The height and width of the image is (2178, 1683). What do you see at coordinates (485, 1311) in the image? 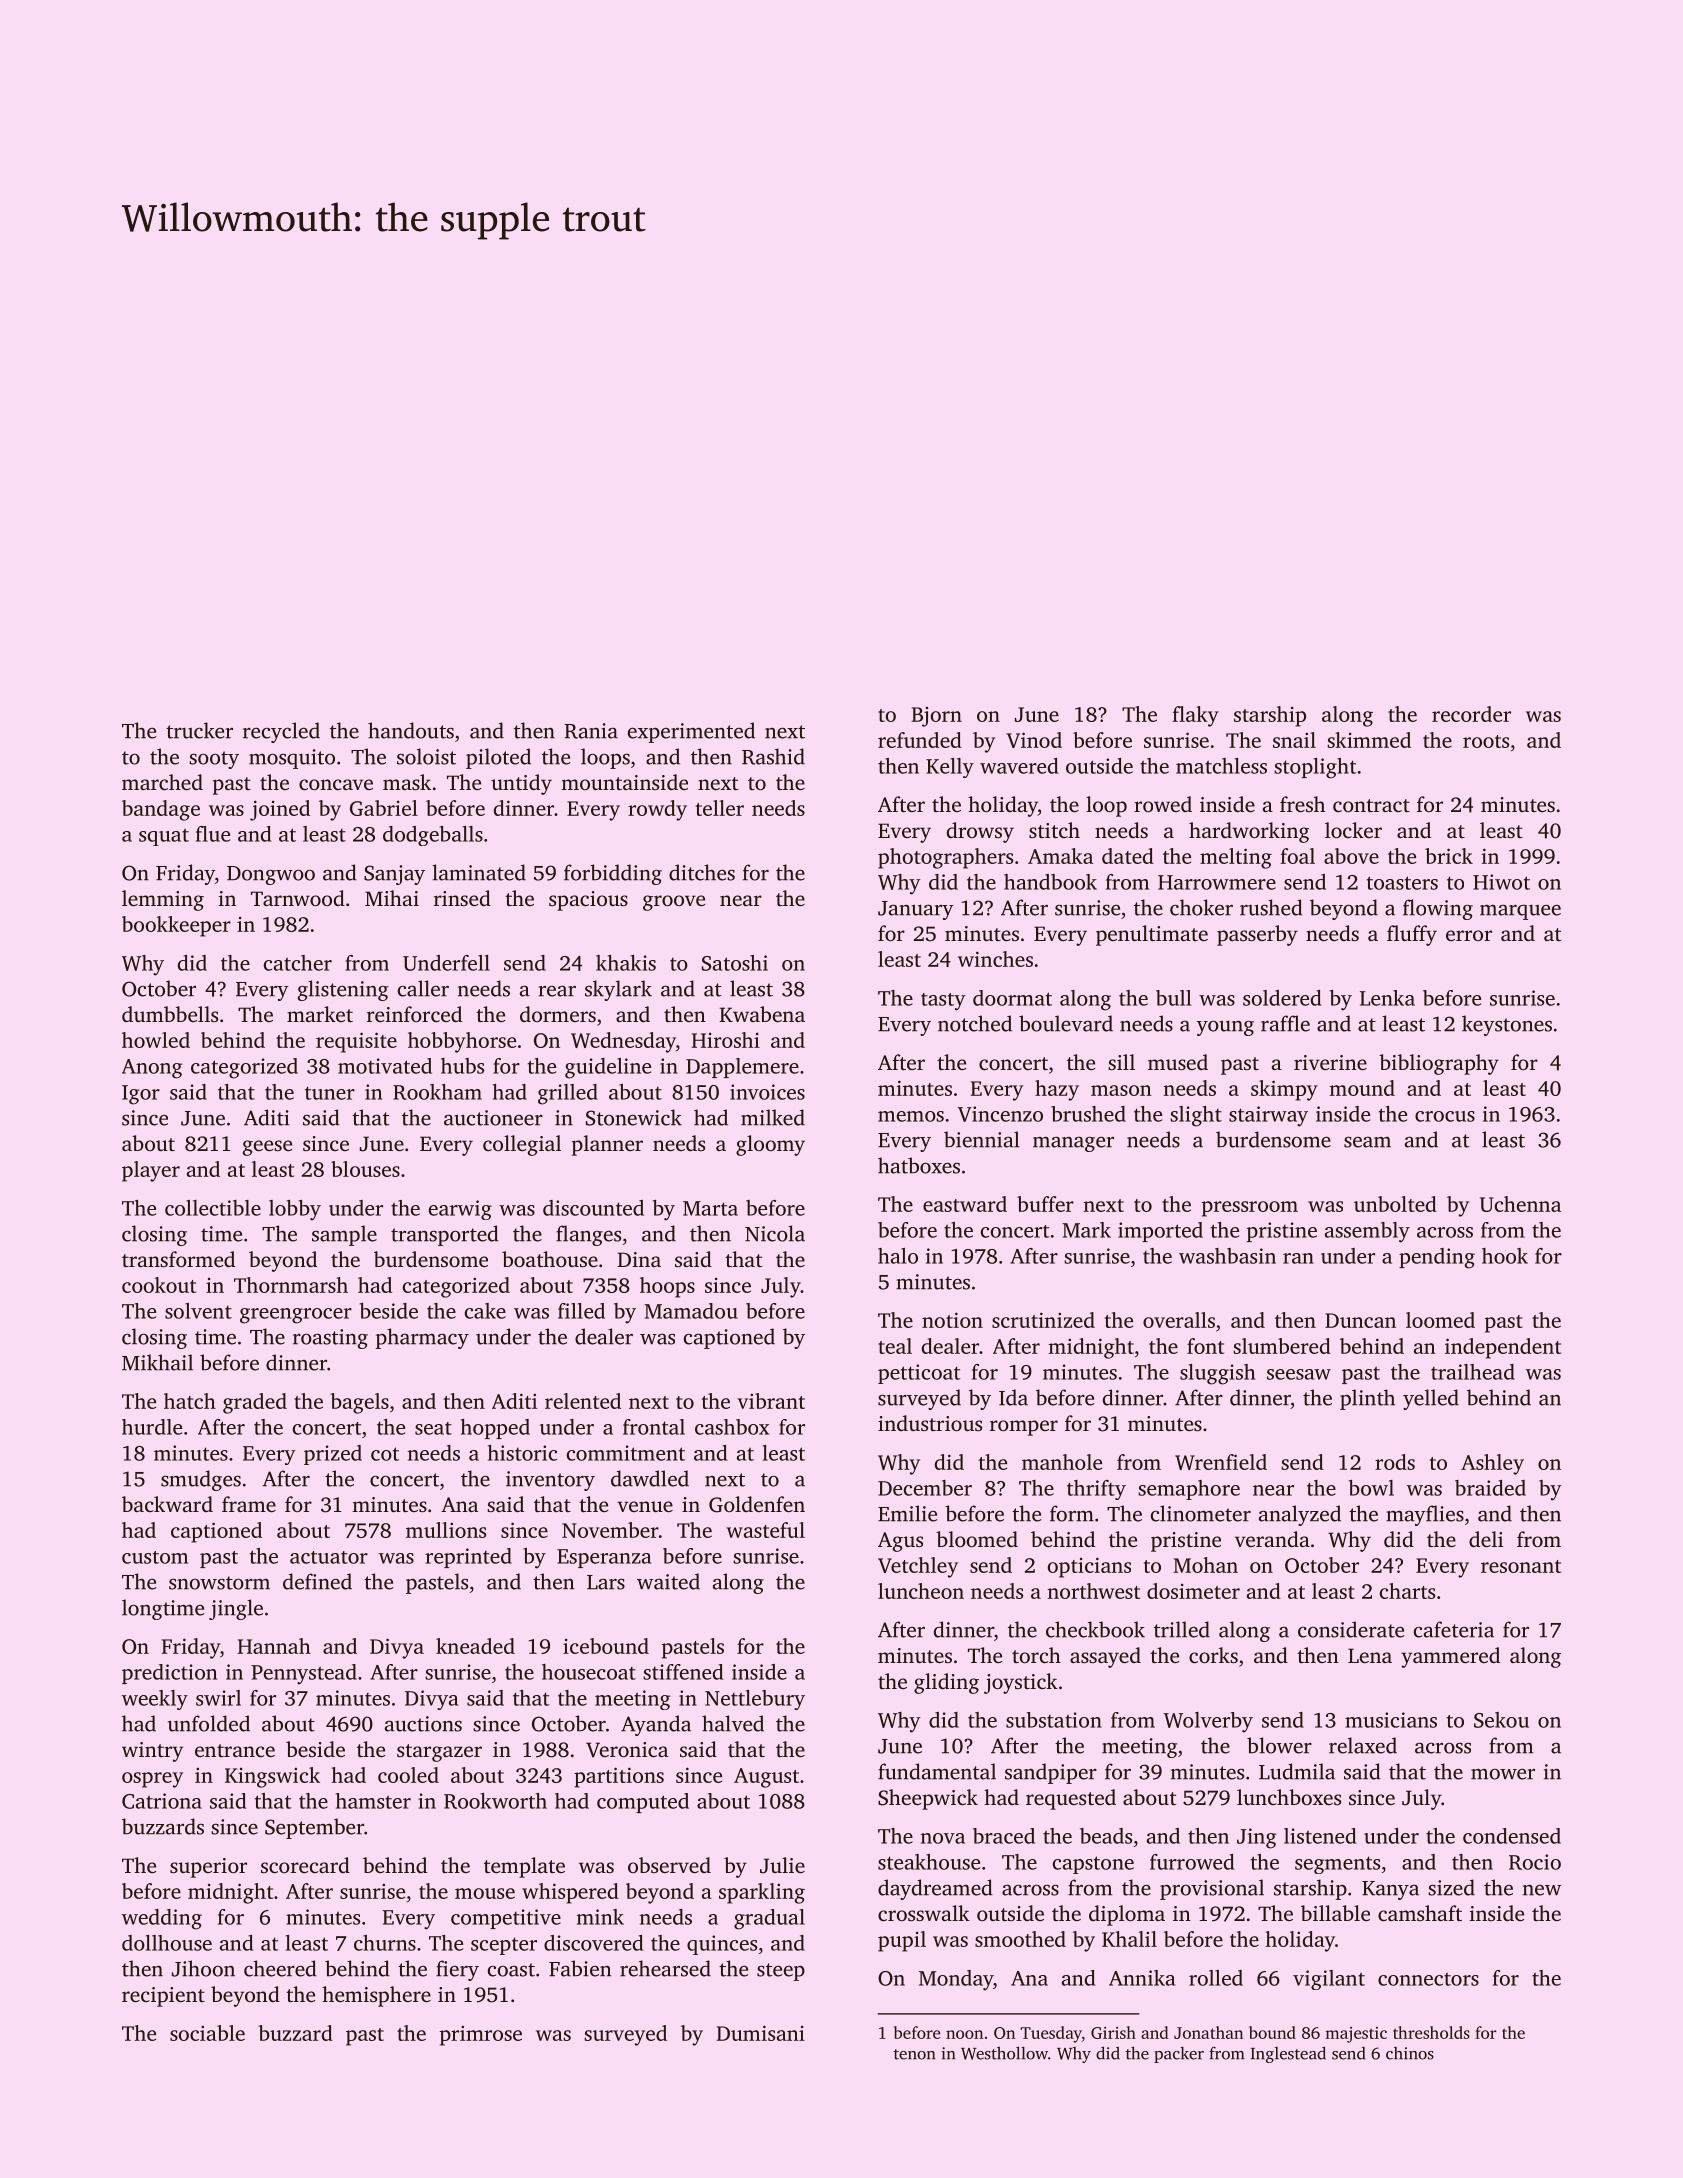
I see `cake` at bounding box center [485, 1311].
